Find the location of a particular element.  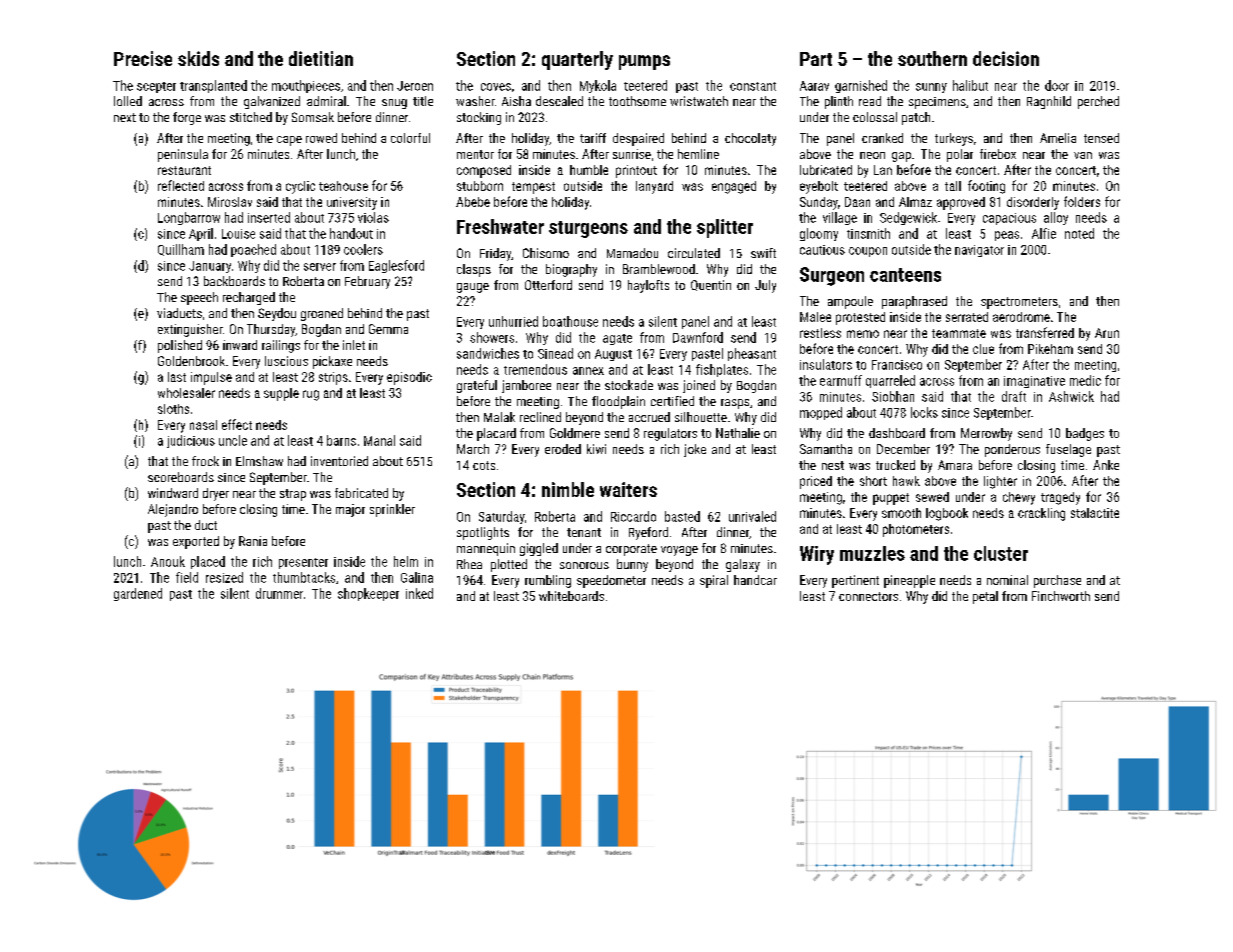

poached is located at coordinates (253, 250).
